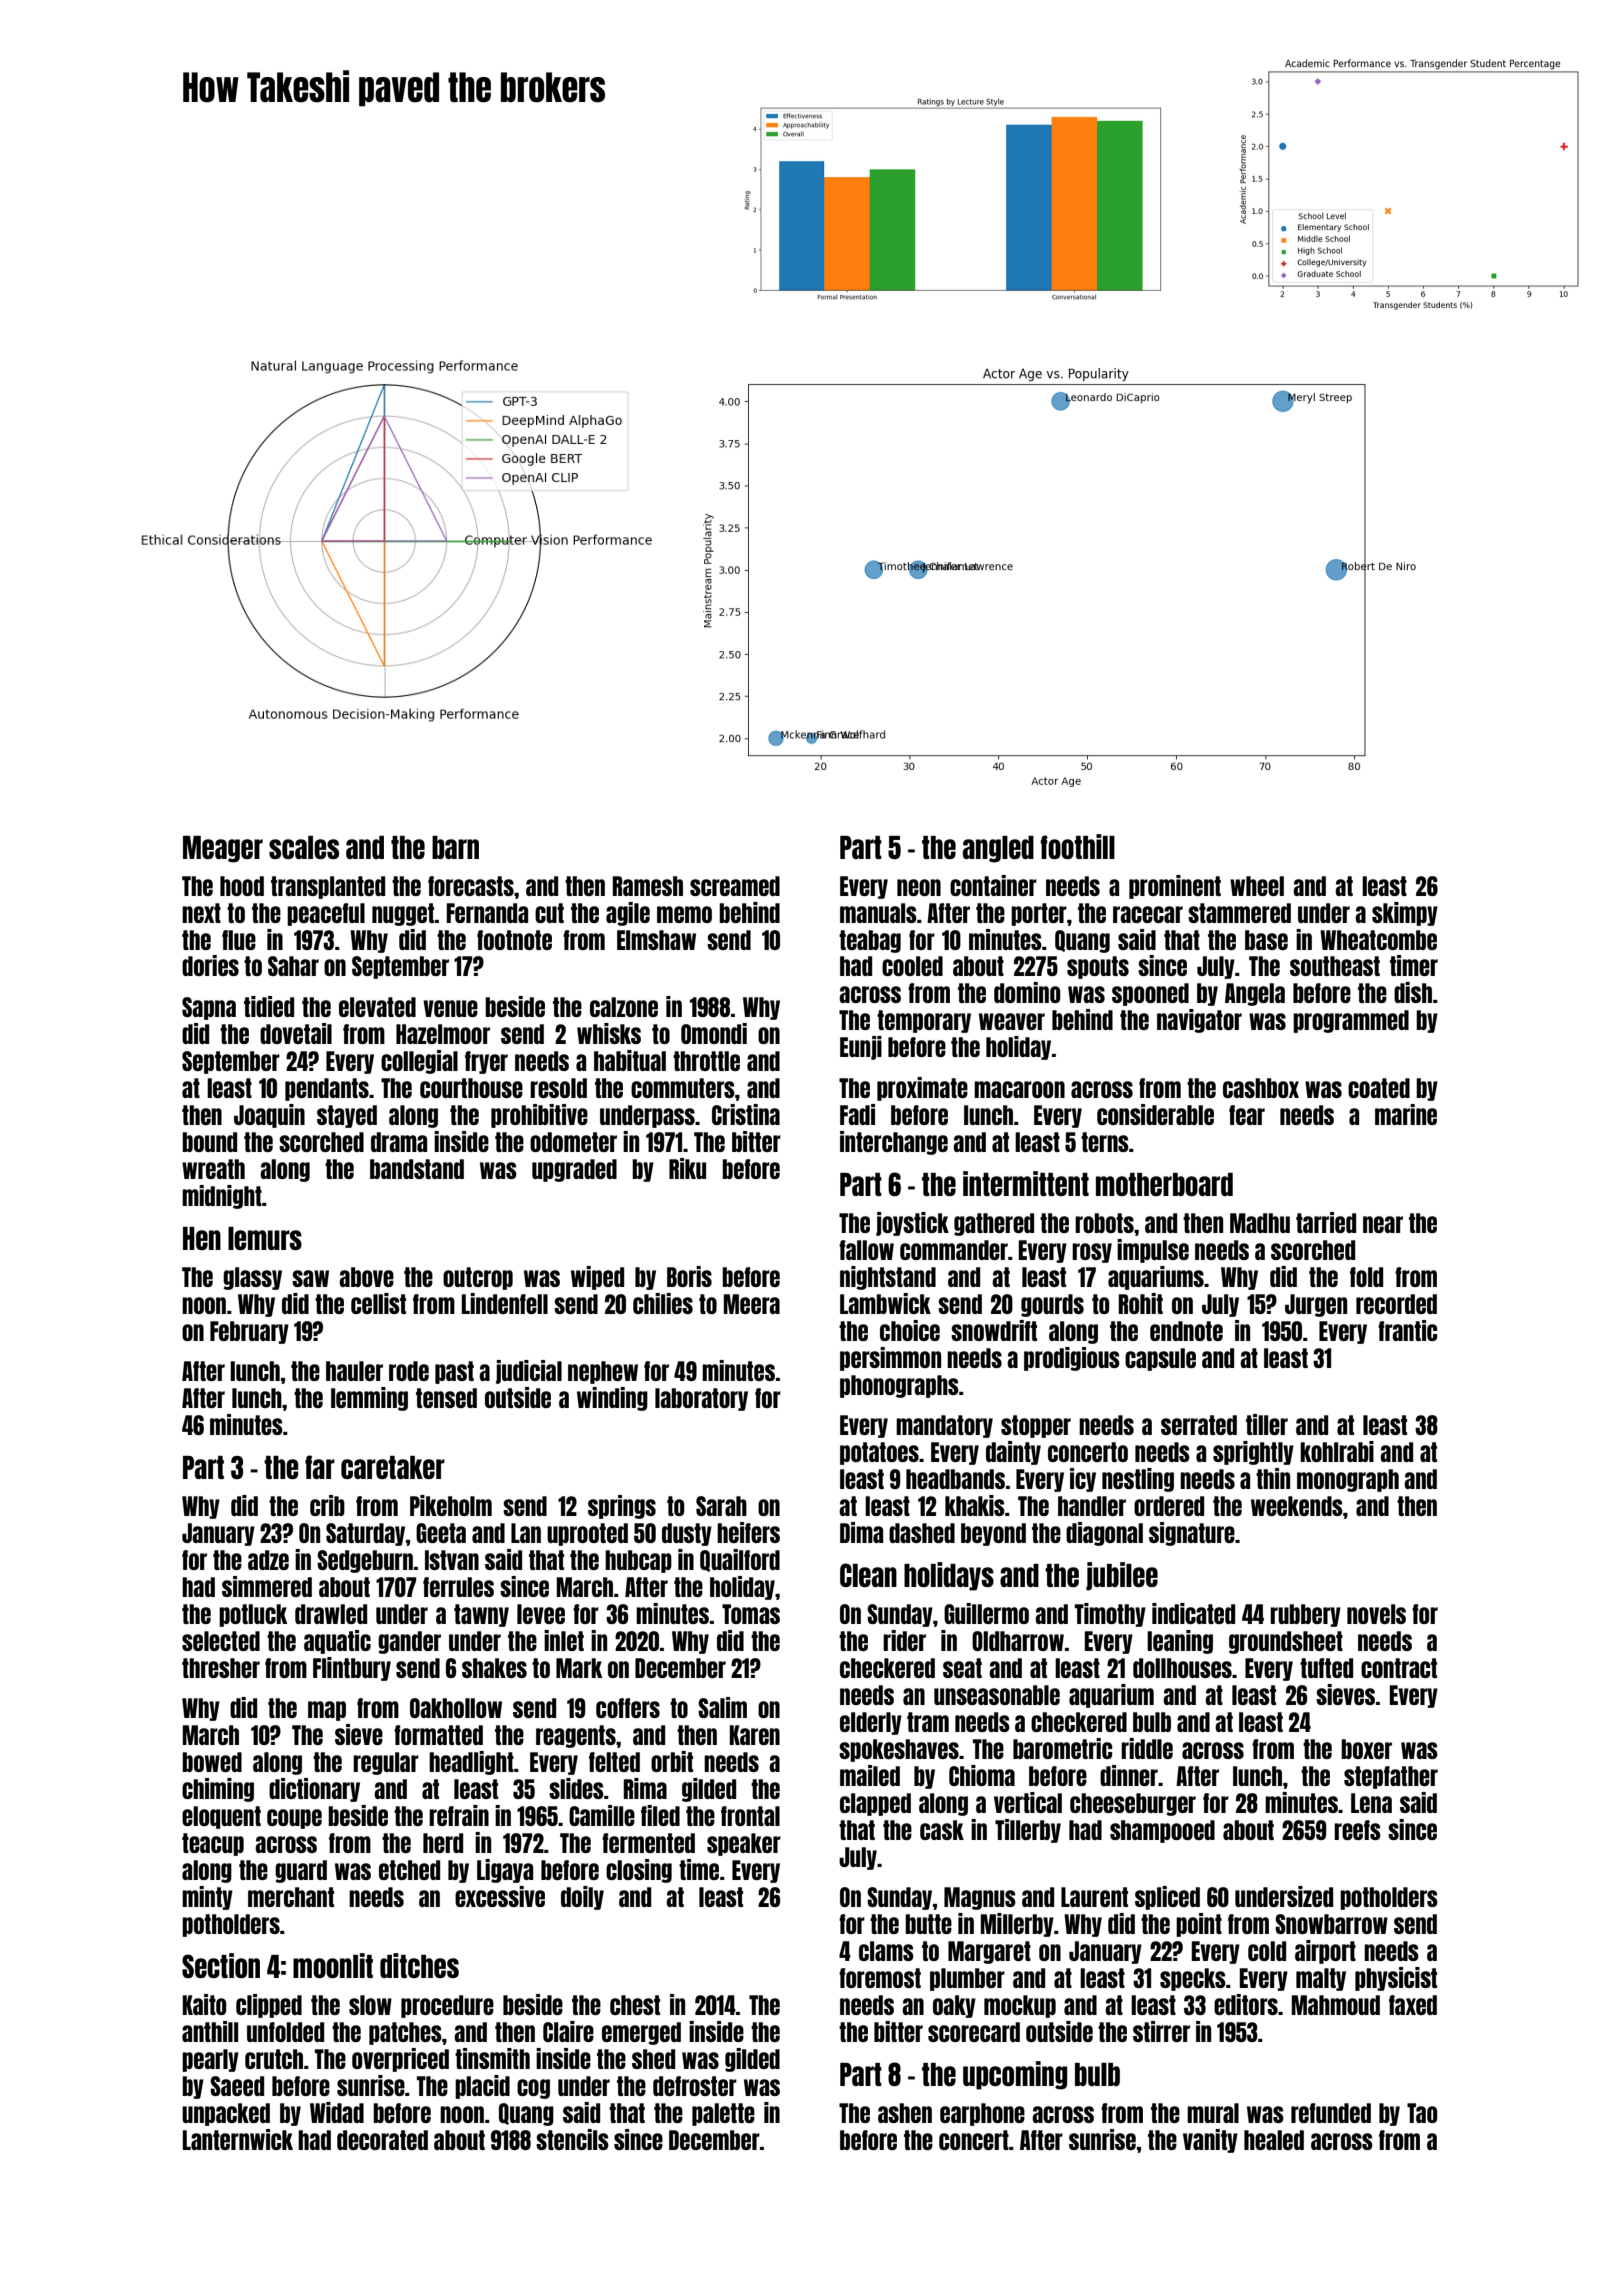 Image resolution: width=1620 pixels, height=2292 pixels. I want to click on groundsheet, so click(1286, 1642).
